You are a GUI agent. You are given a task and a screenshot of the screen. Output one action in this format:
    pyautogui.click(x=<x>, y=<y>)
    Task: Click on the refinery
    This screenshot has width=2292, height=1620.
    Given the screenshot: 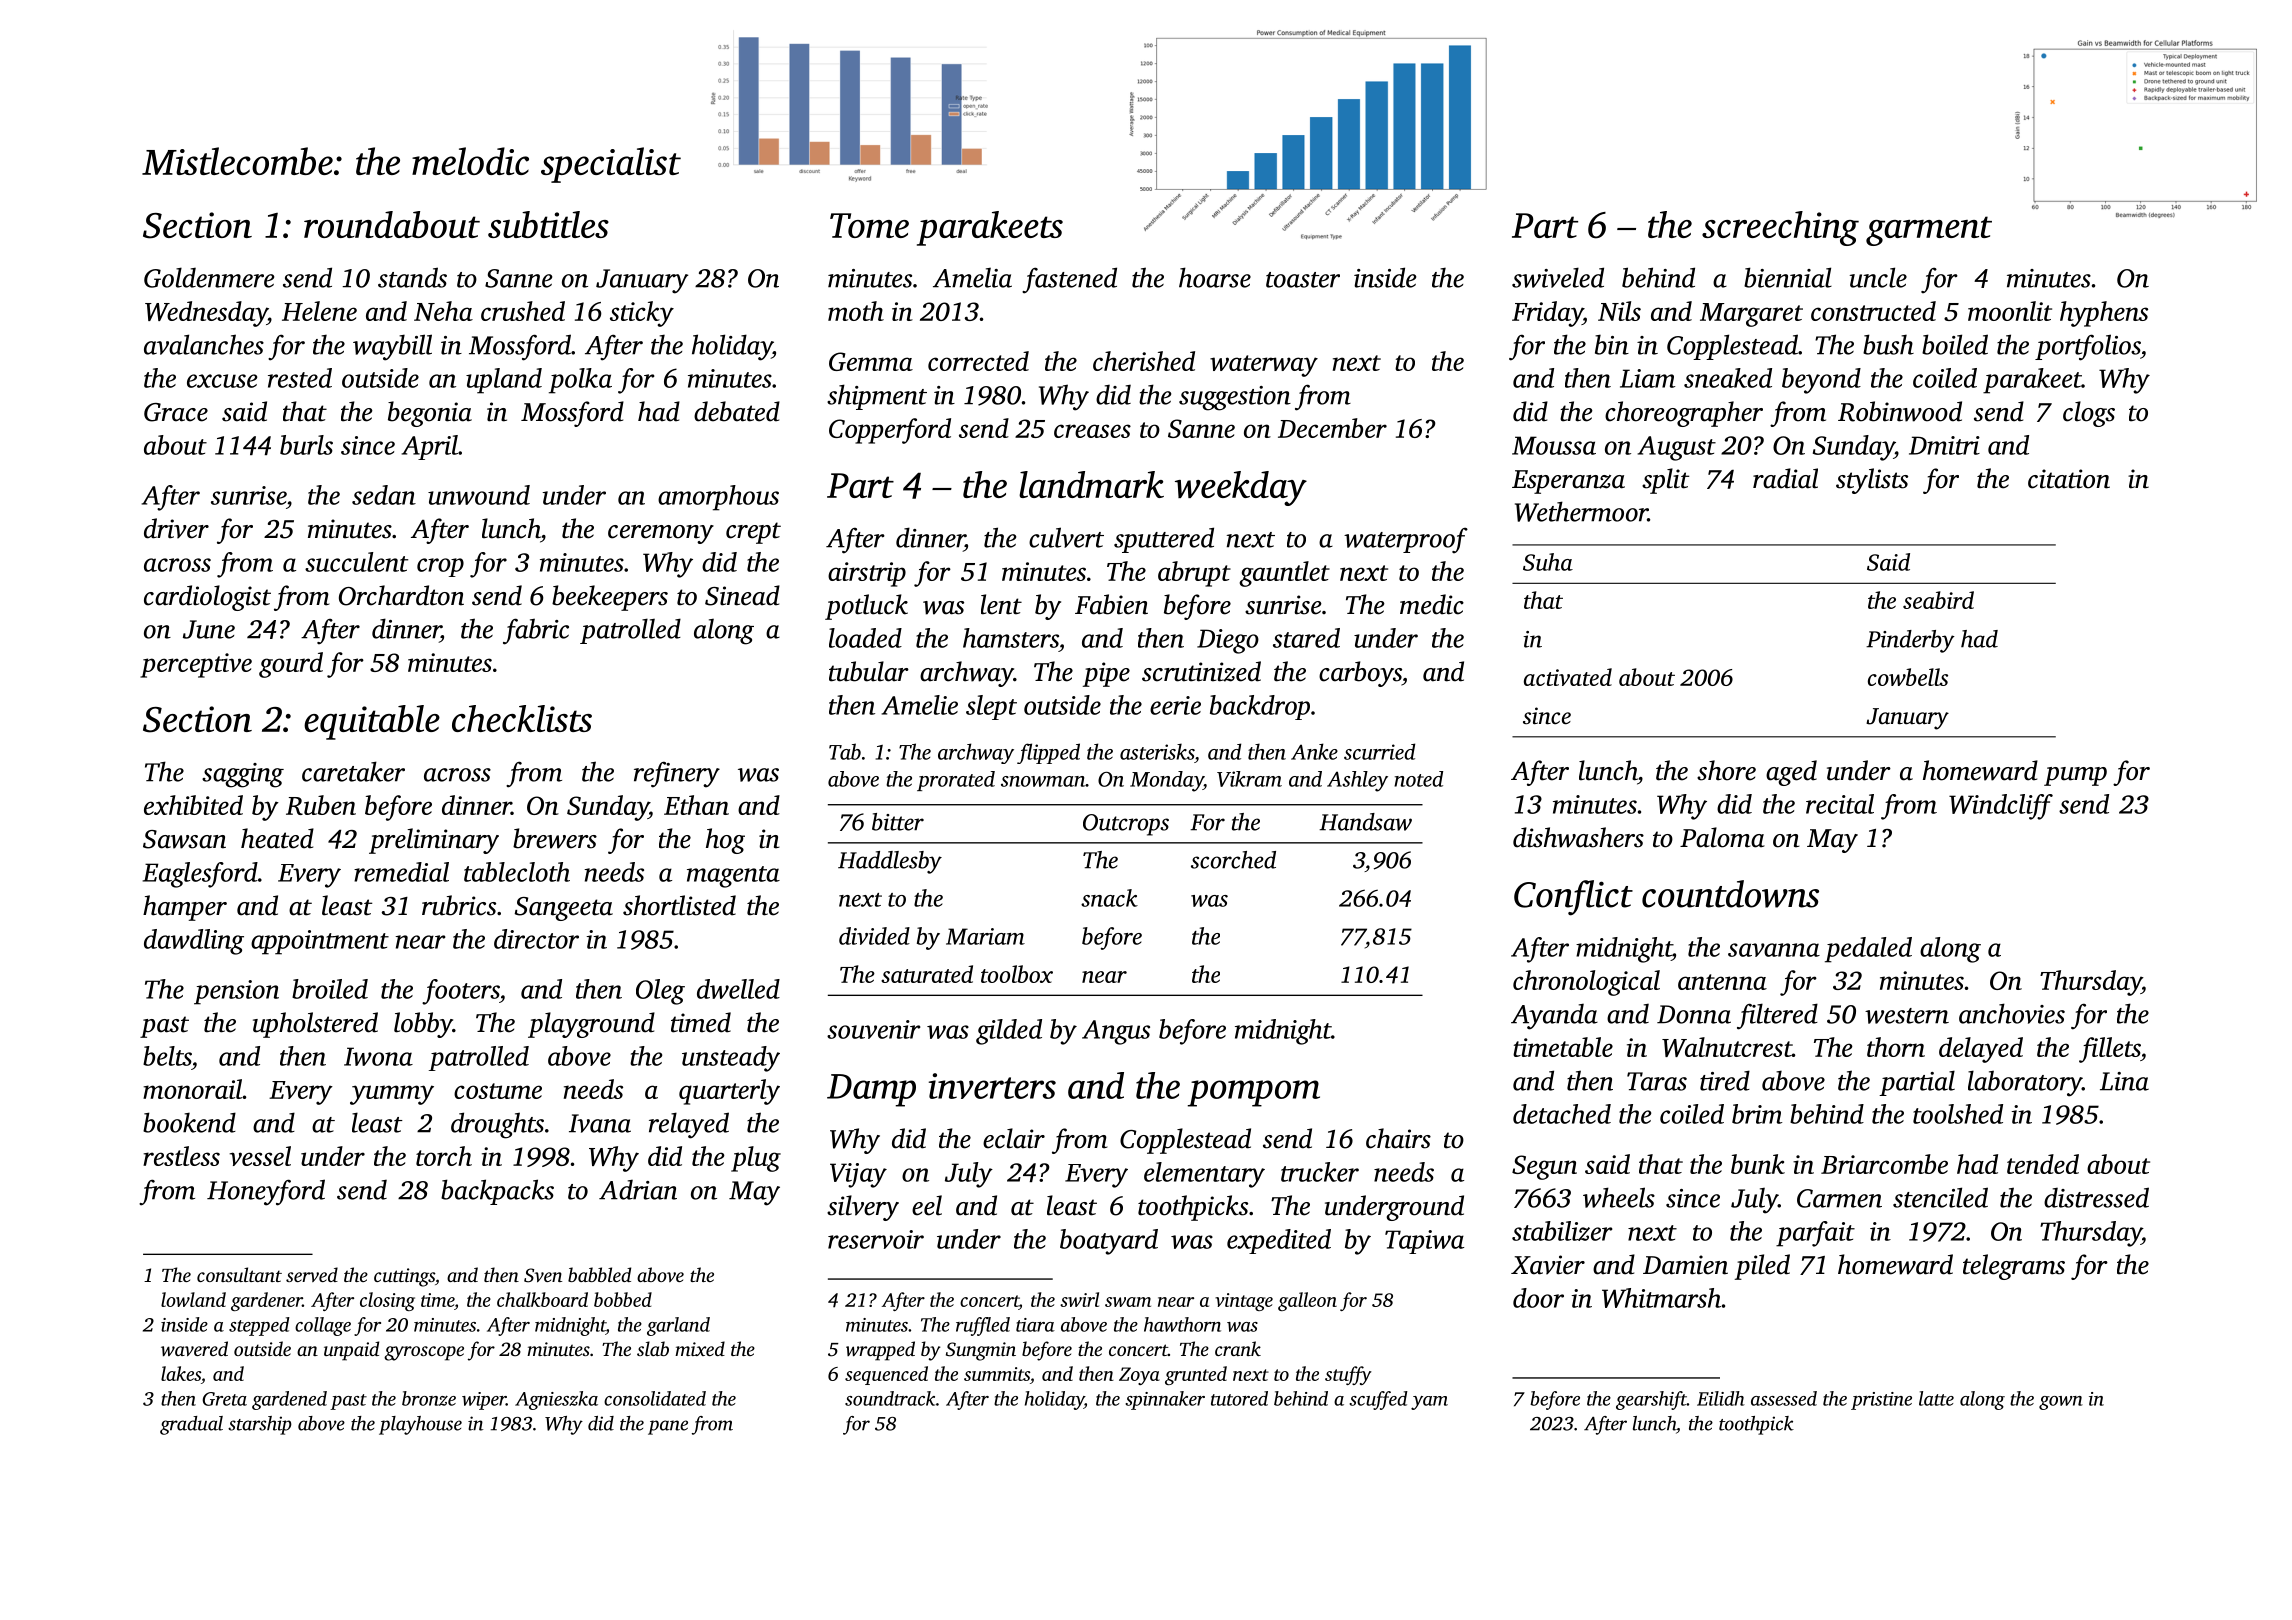 What is the action you would take?
    pyautogui.click(x=677, y=774)
